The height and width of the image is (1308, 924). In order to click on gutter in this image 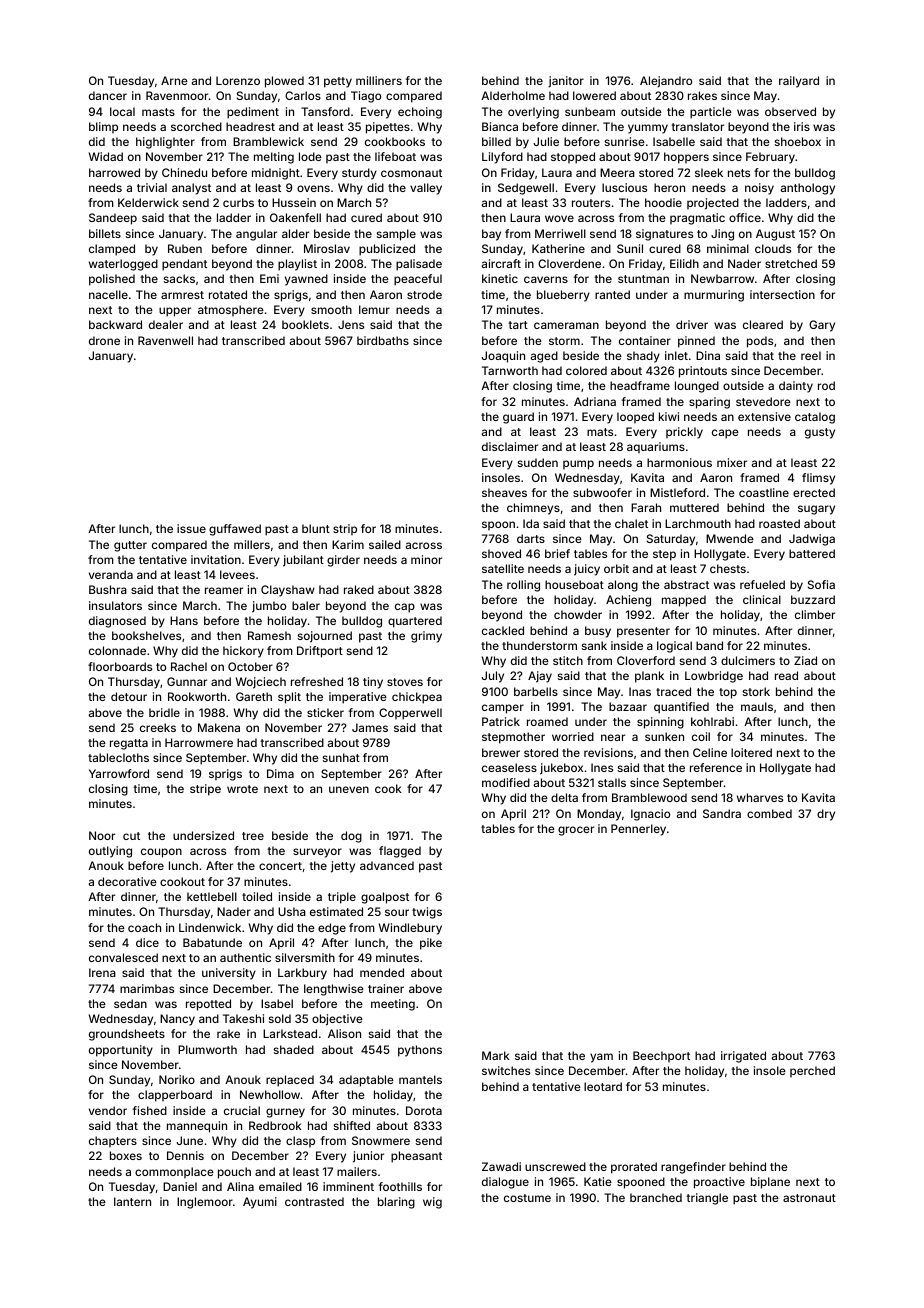, I will do `click(130, 546)`.
